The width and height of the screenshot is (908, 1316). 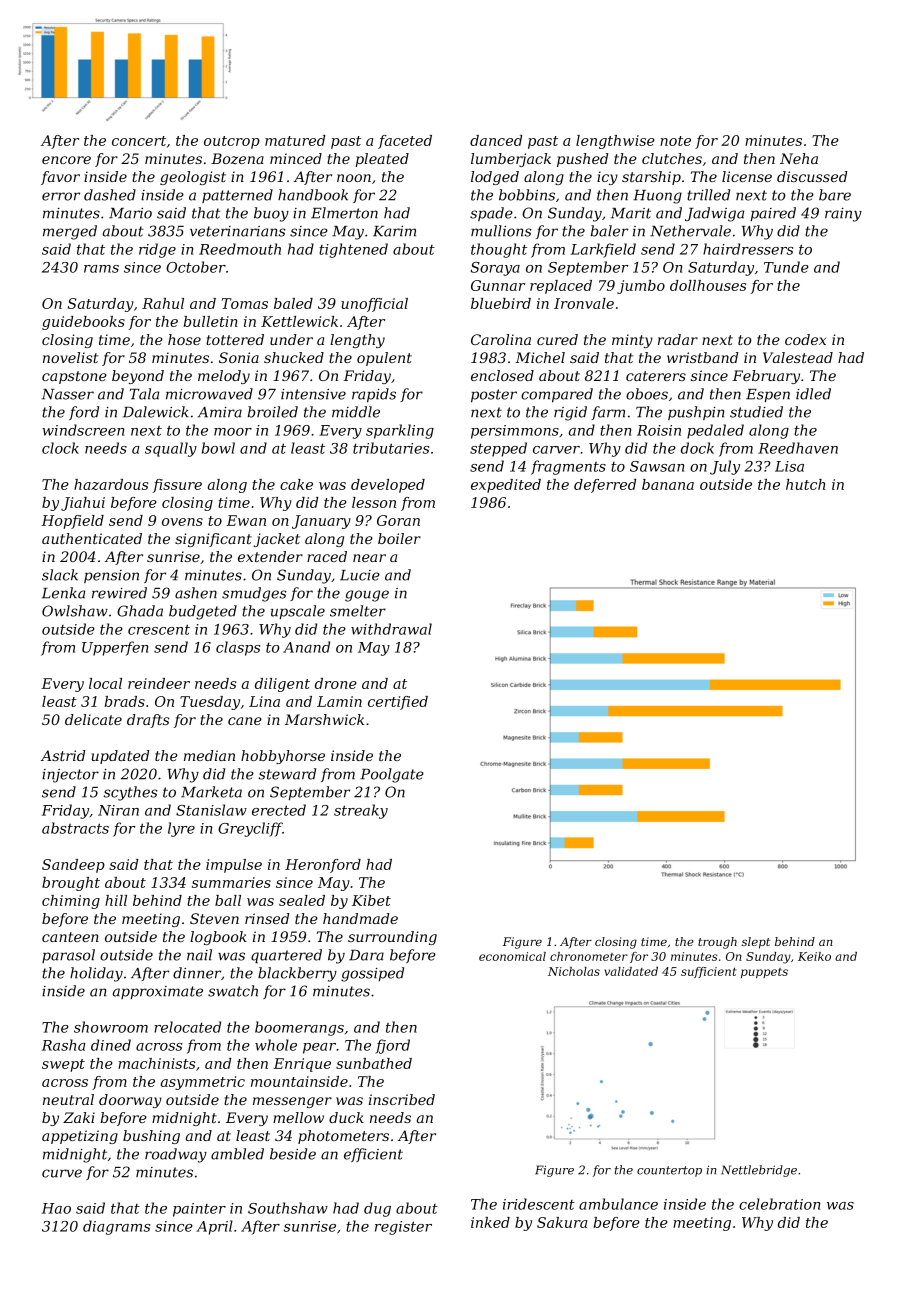 What do you see at coordinates (392, 775) in the screenshot?
I see `Poolgate` at bounding box center [392, 775].
